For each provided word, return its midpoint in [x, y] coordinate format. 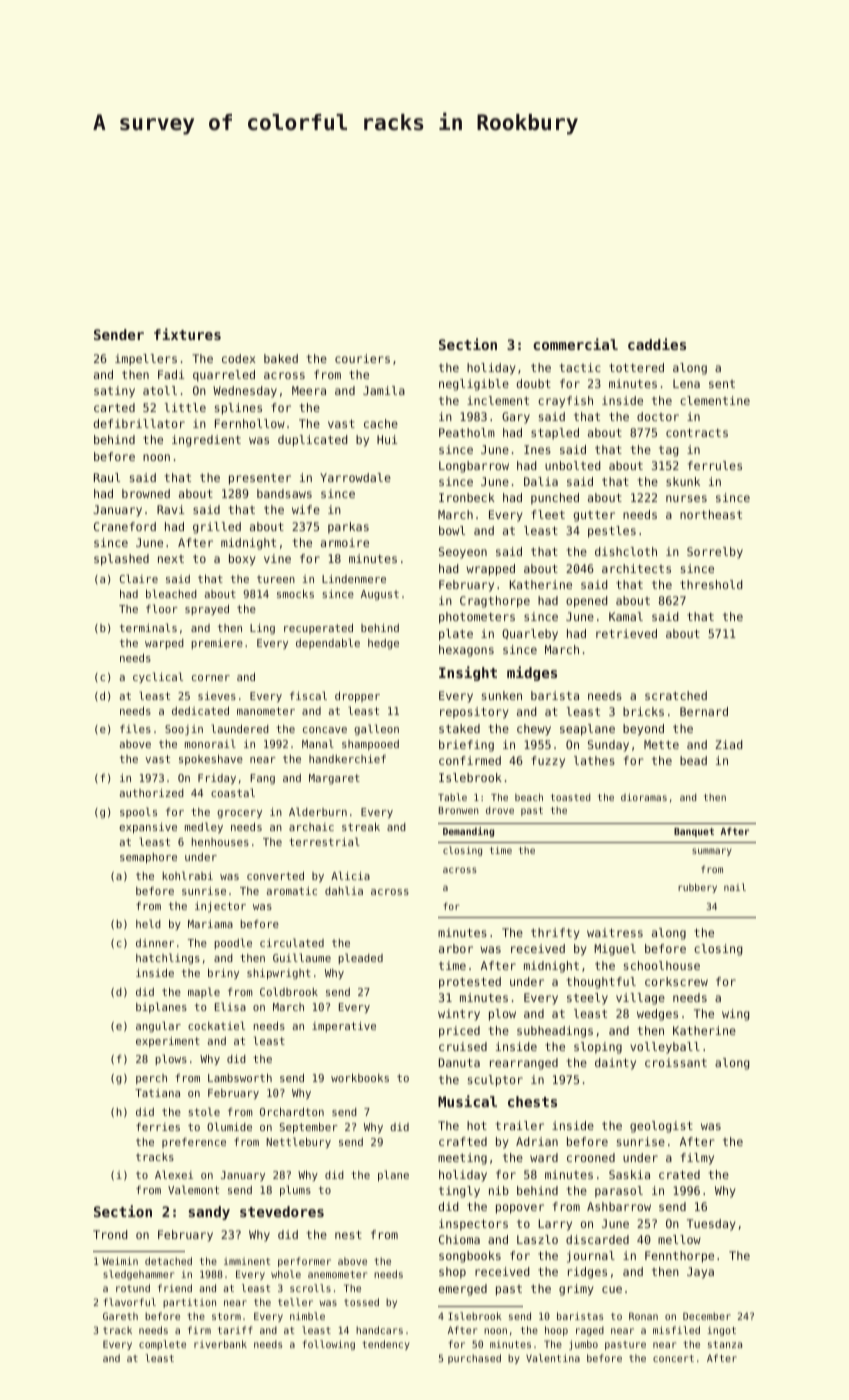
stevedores [282, 1211]
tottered [636, 367]
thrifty [555, 934]
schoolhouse [662, 965]
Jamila [384, 390]
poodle [233, 943]
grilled [217, 528]
